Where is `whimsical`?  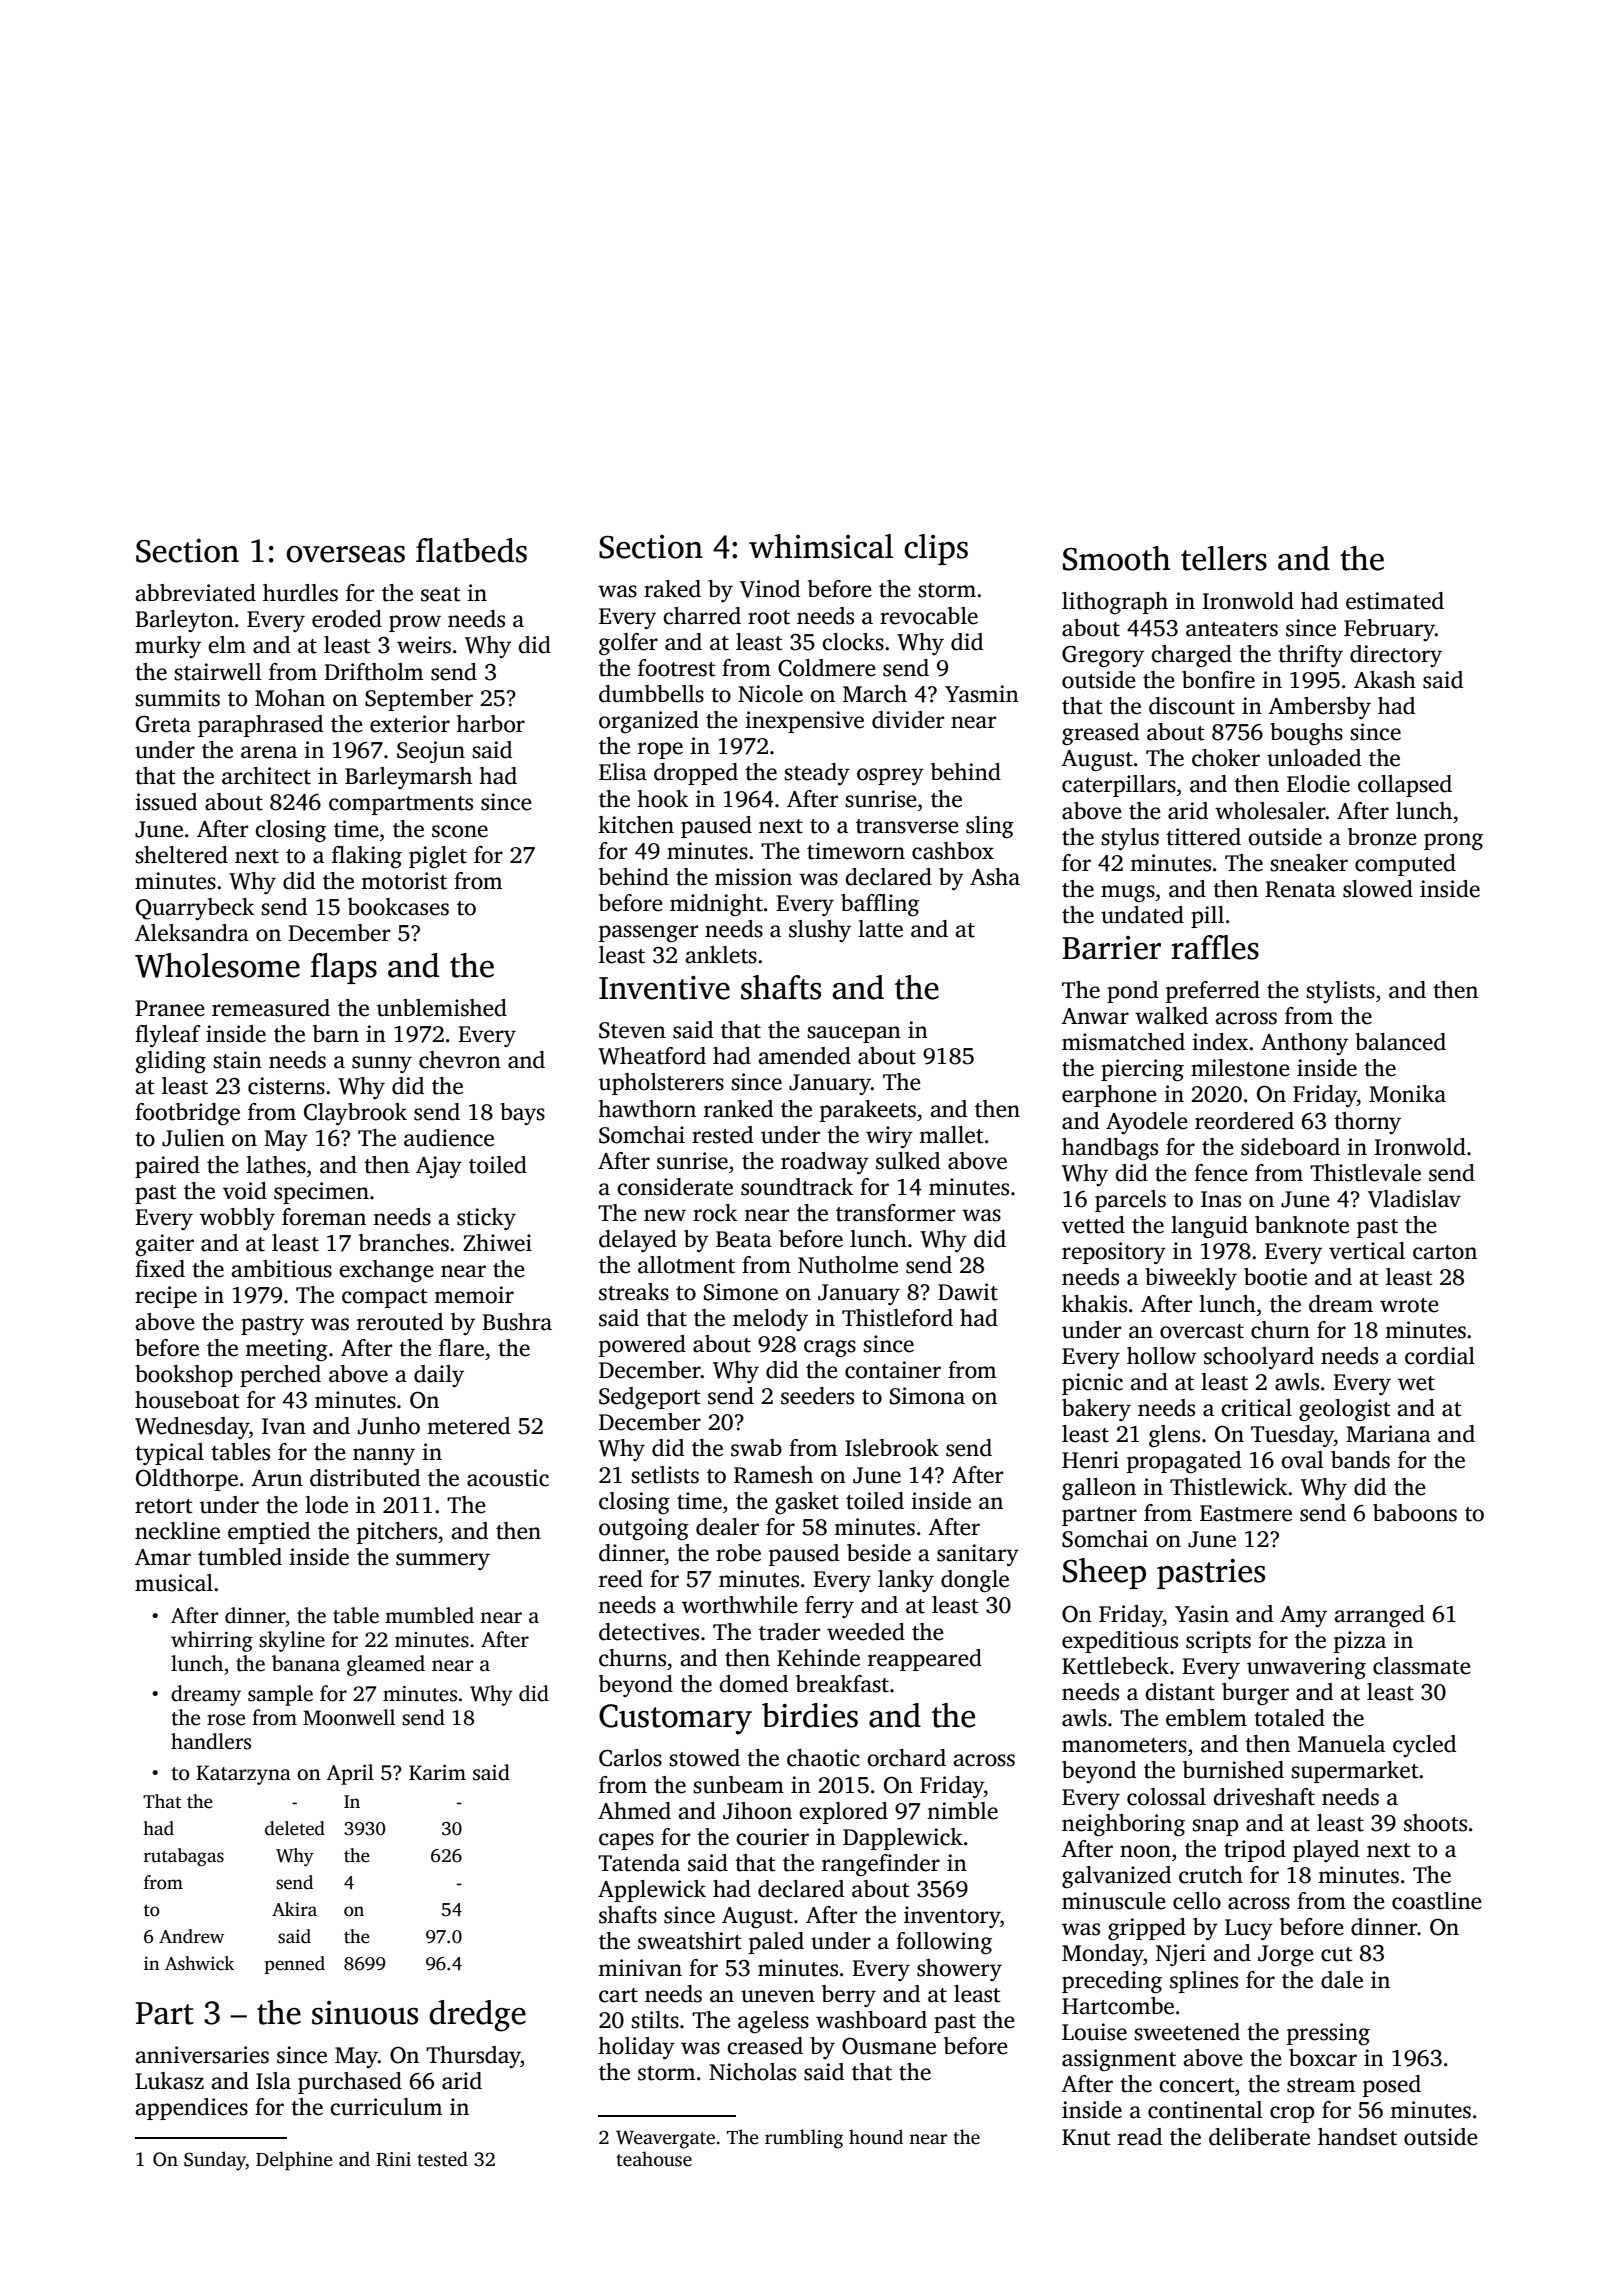 whimsical is located at coordinates (821, 546).
